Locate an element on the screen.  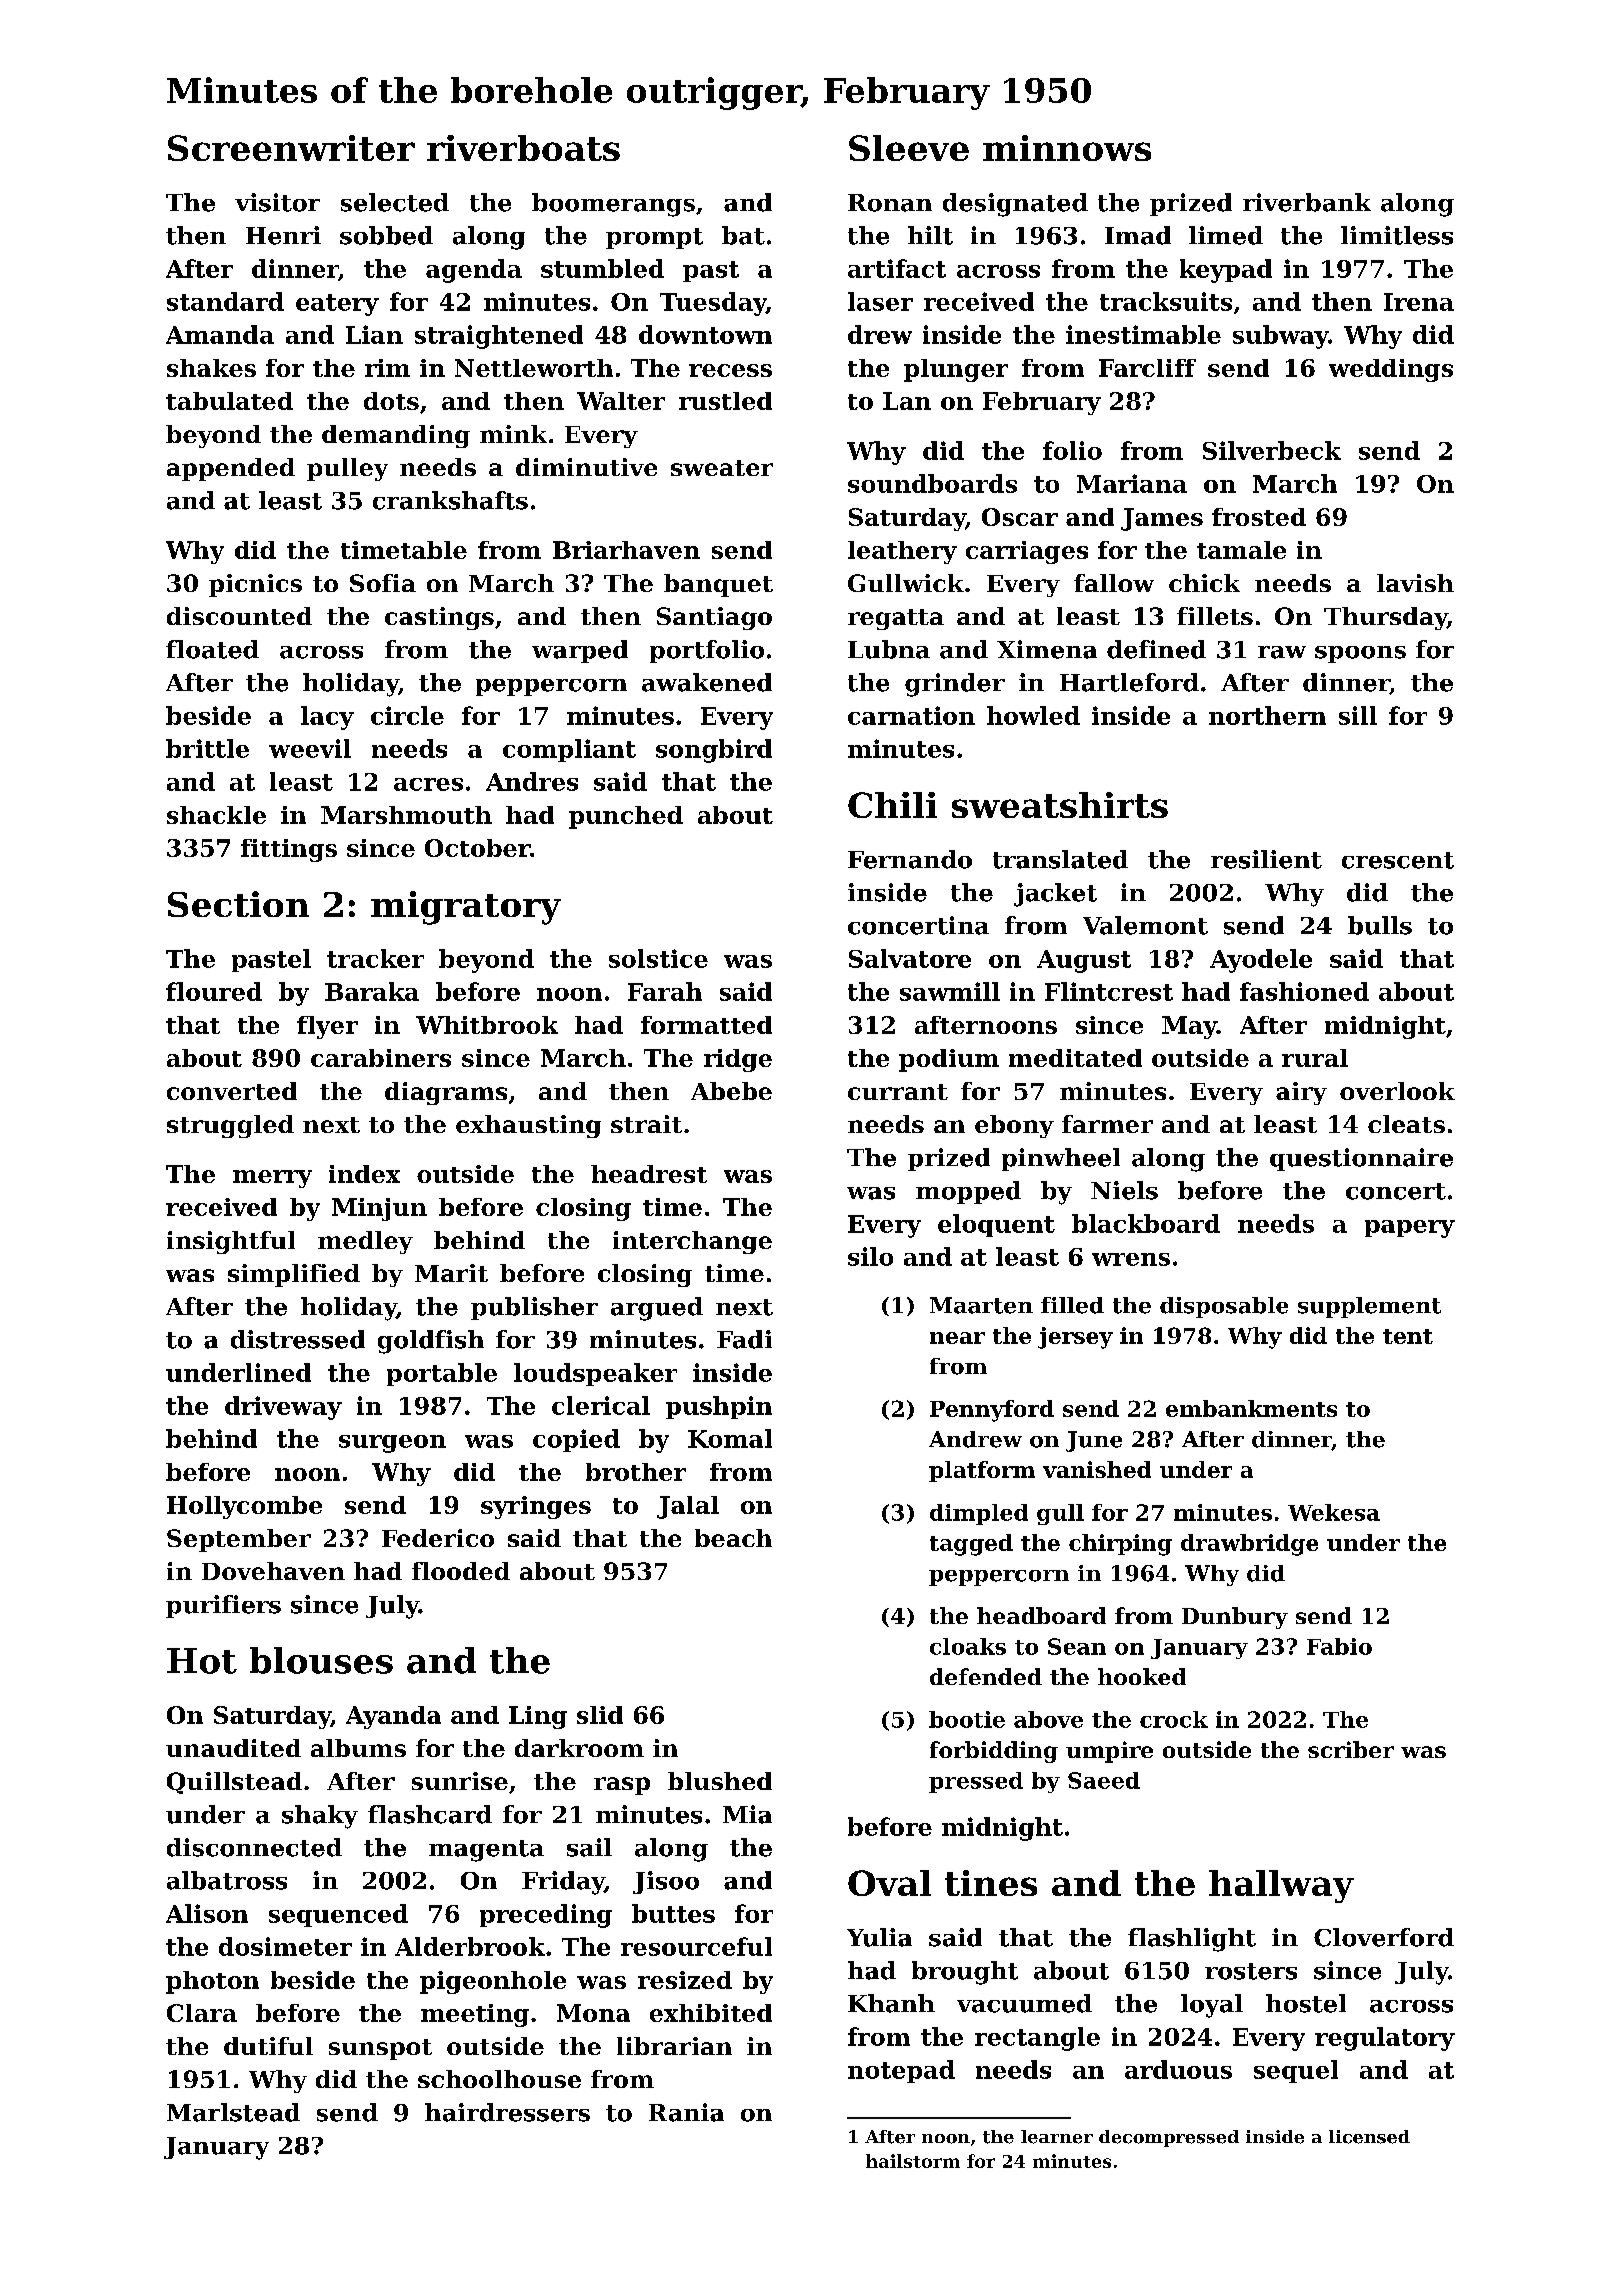
minnows is located at coordinates (1067, 148).
